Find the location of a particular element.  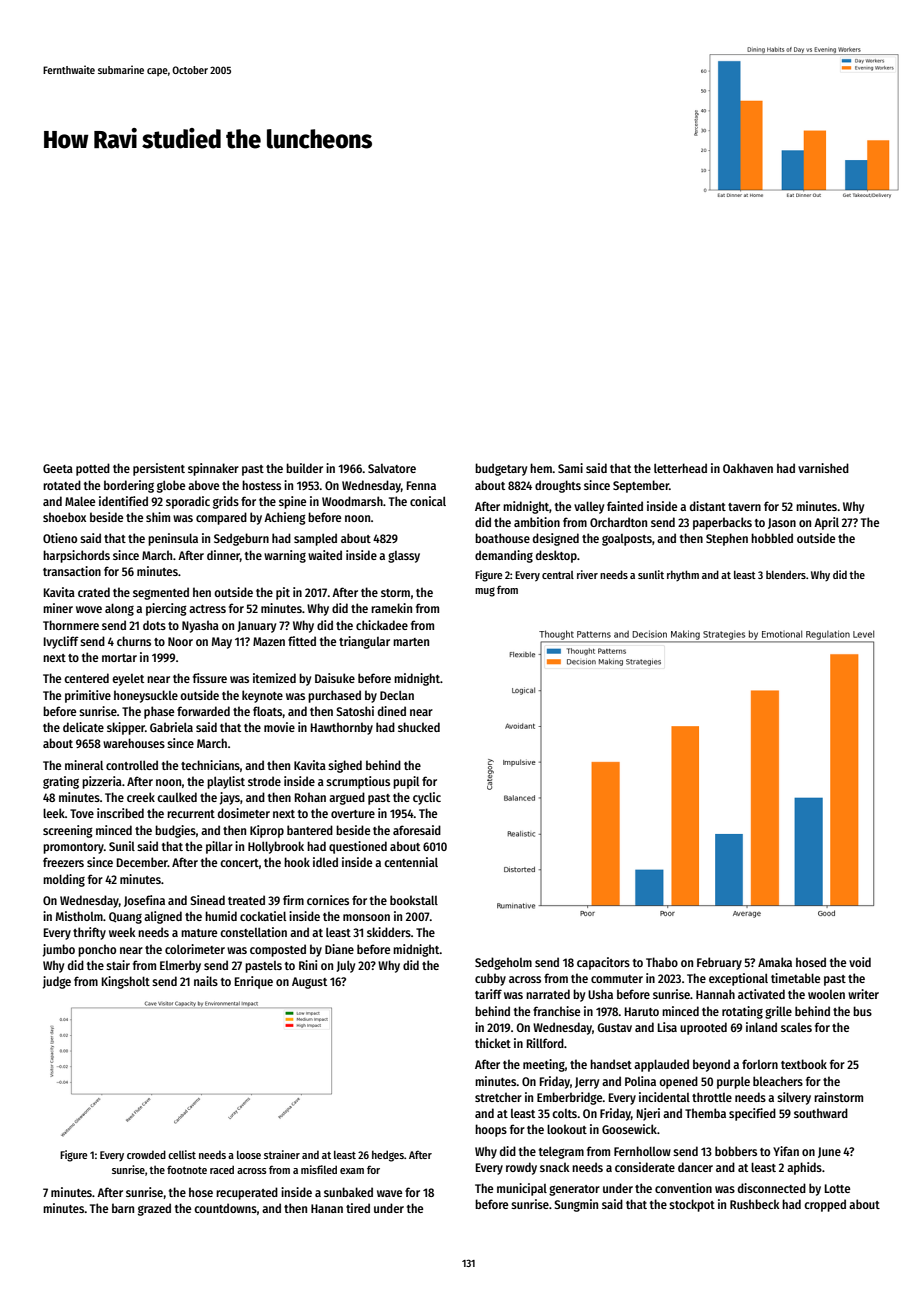

skidders is located at coordinates (389, 932).
